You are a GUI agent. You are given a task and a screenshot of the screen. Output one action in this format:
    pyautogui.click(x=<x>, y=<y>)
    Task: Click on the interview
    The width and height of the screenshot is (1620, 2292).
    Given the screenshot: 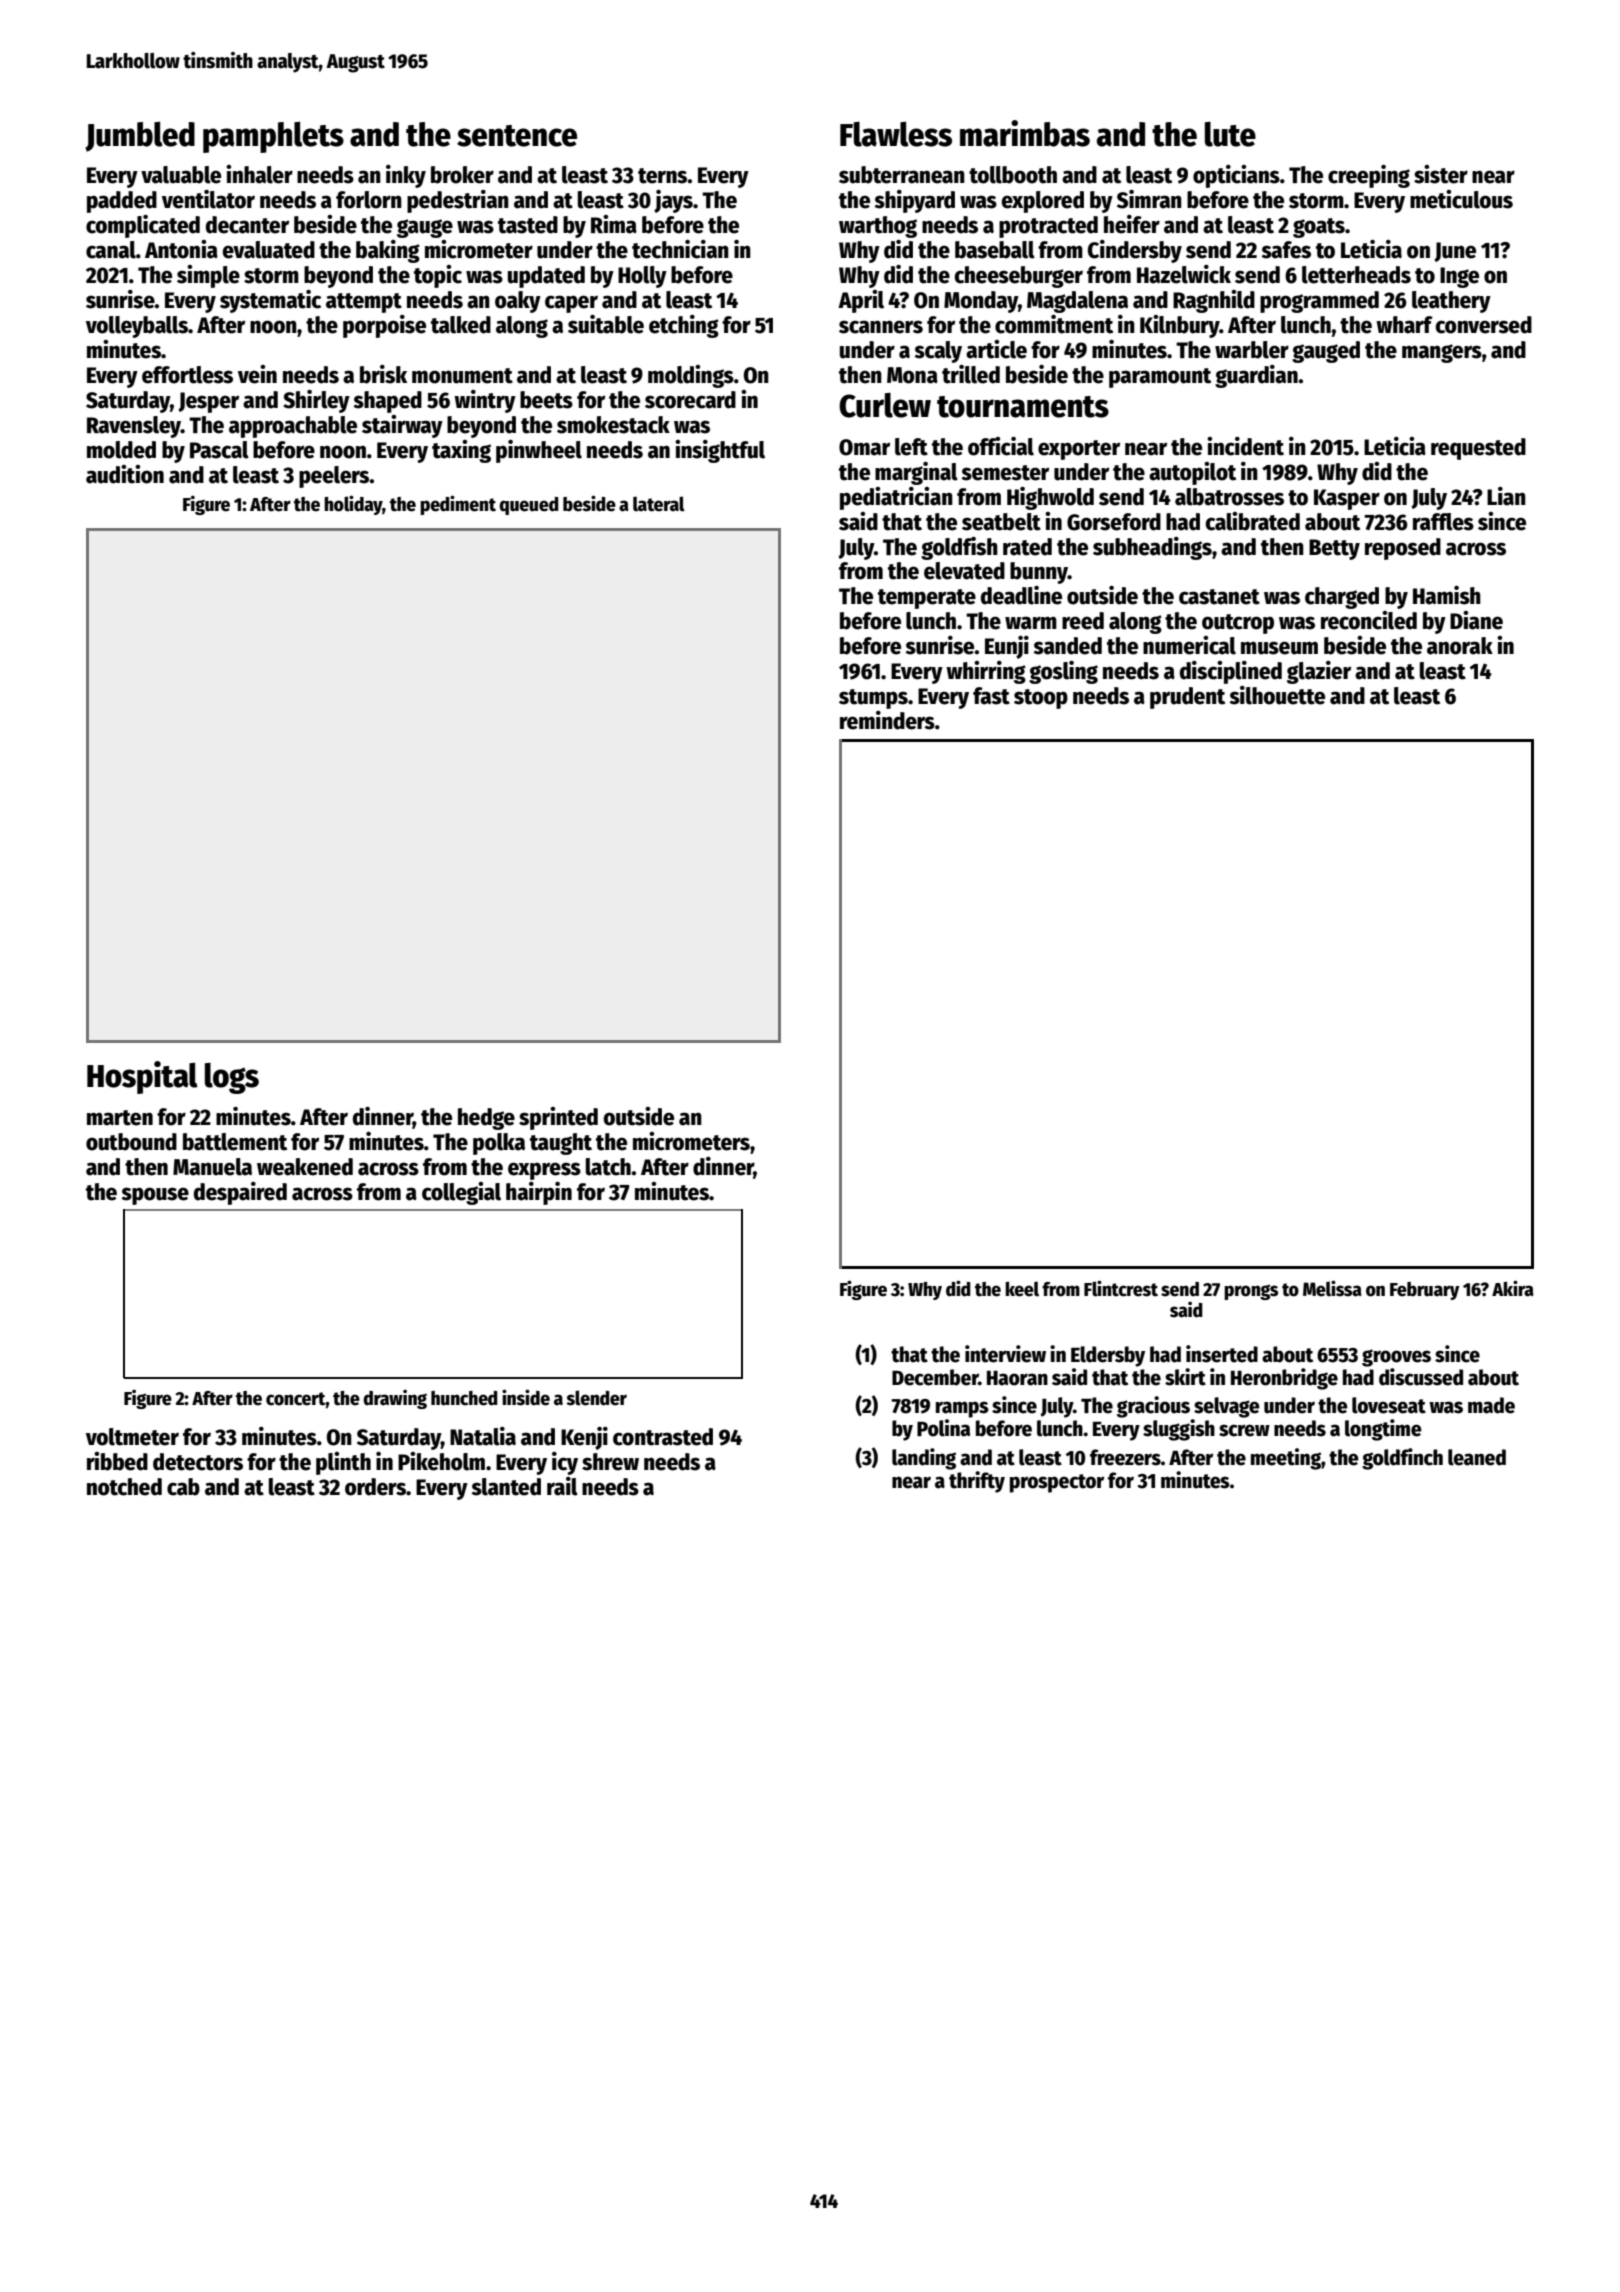 What is the action you would take?
    pyautogui.click(x=1005, y=1354)
